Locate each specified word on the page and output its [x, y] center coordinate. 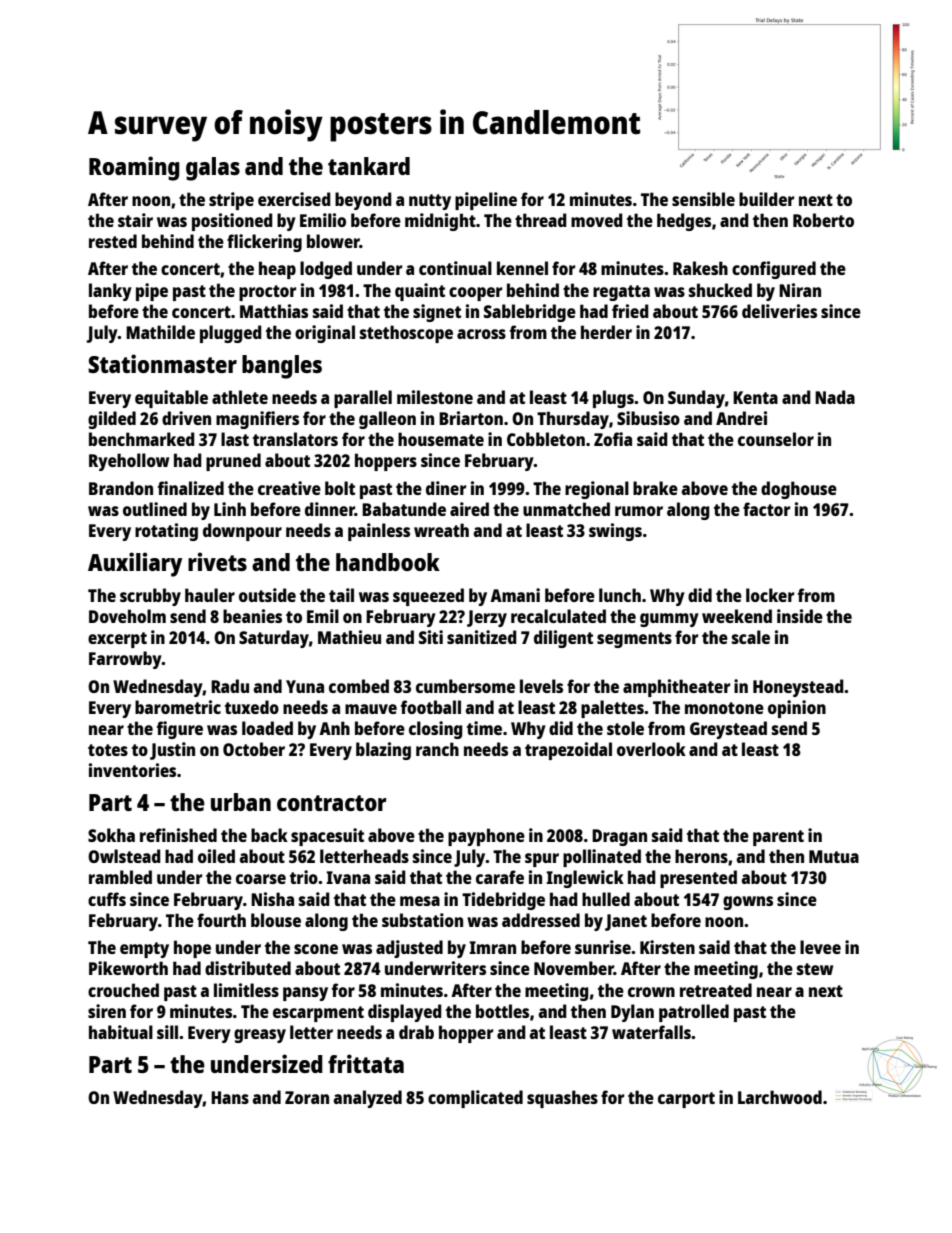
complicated [475, 1099]
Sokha [111, 835]
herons [701, 856]
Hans [230, 1097]
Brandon [121, 488]
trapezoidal [568, 751]
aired [469, 509]
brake [655, 488]
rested [113, 241]
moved [597, 220]
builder [766, 199]
